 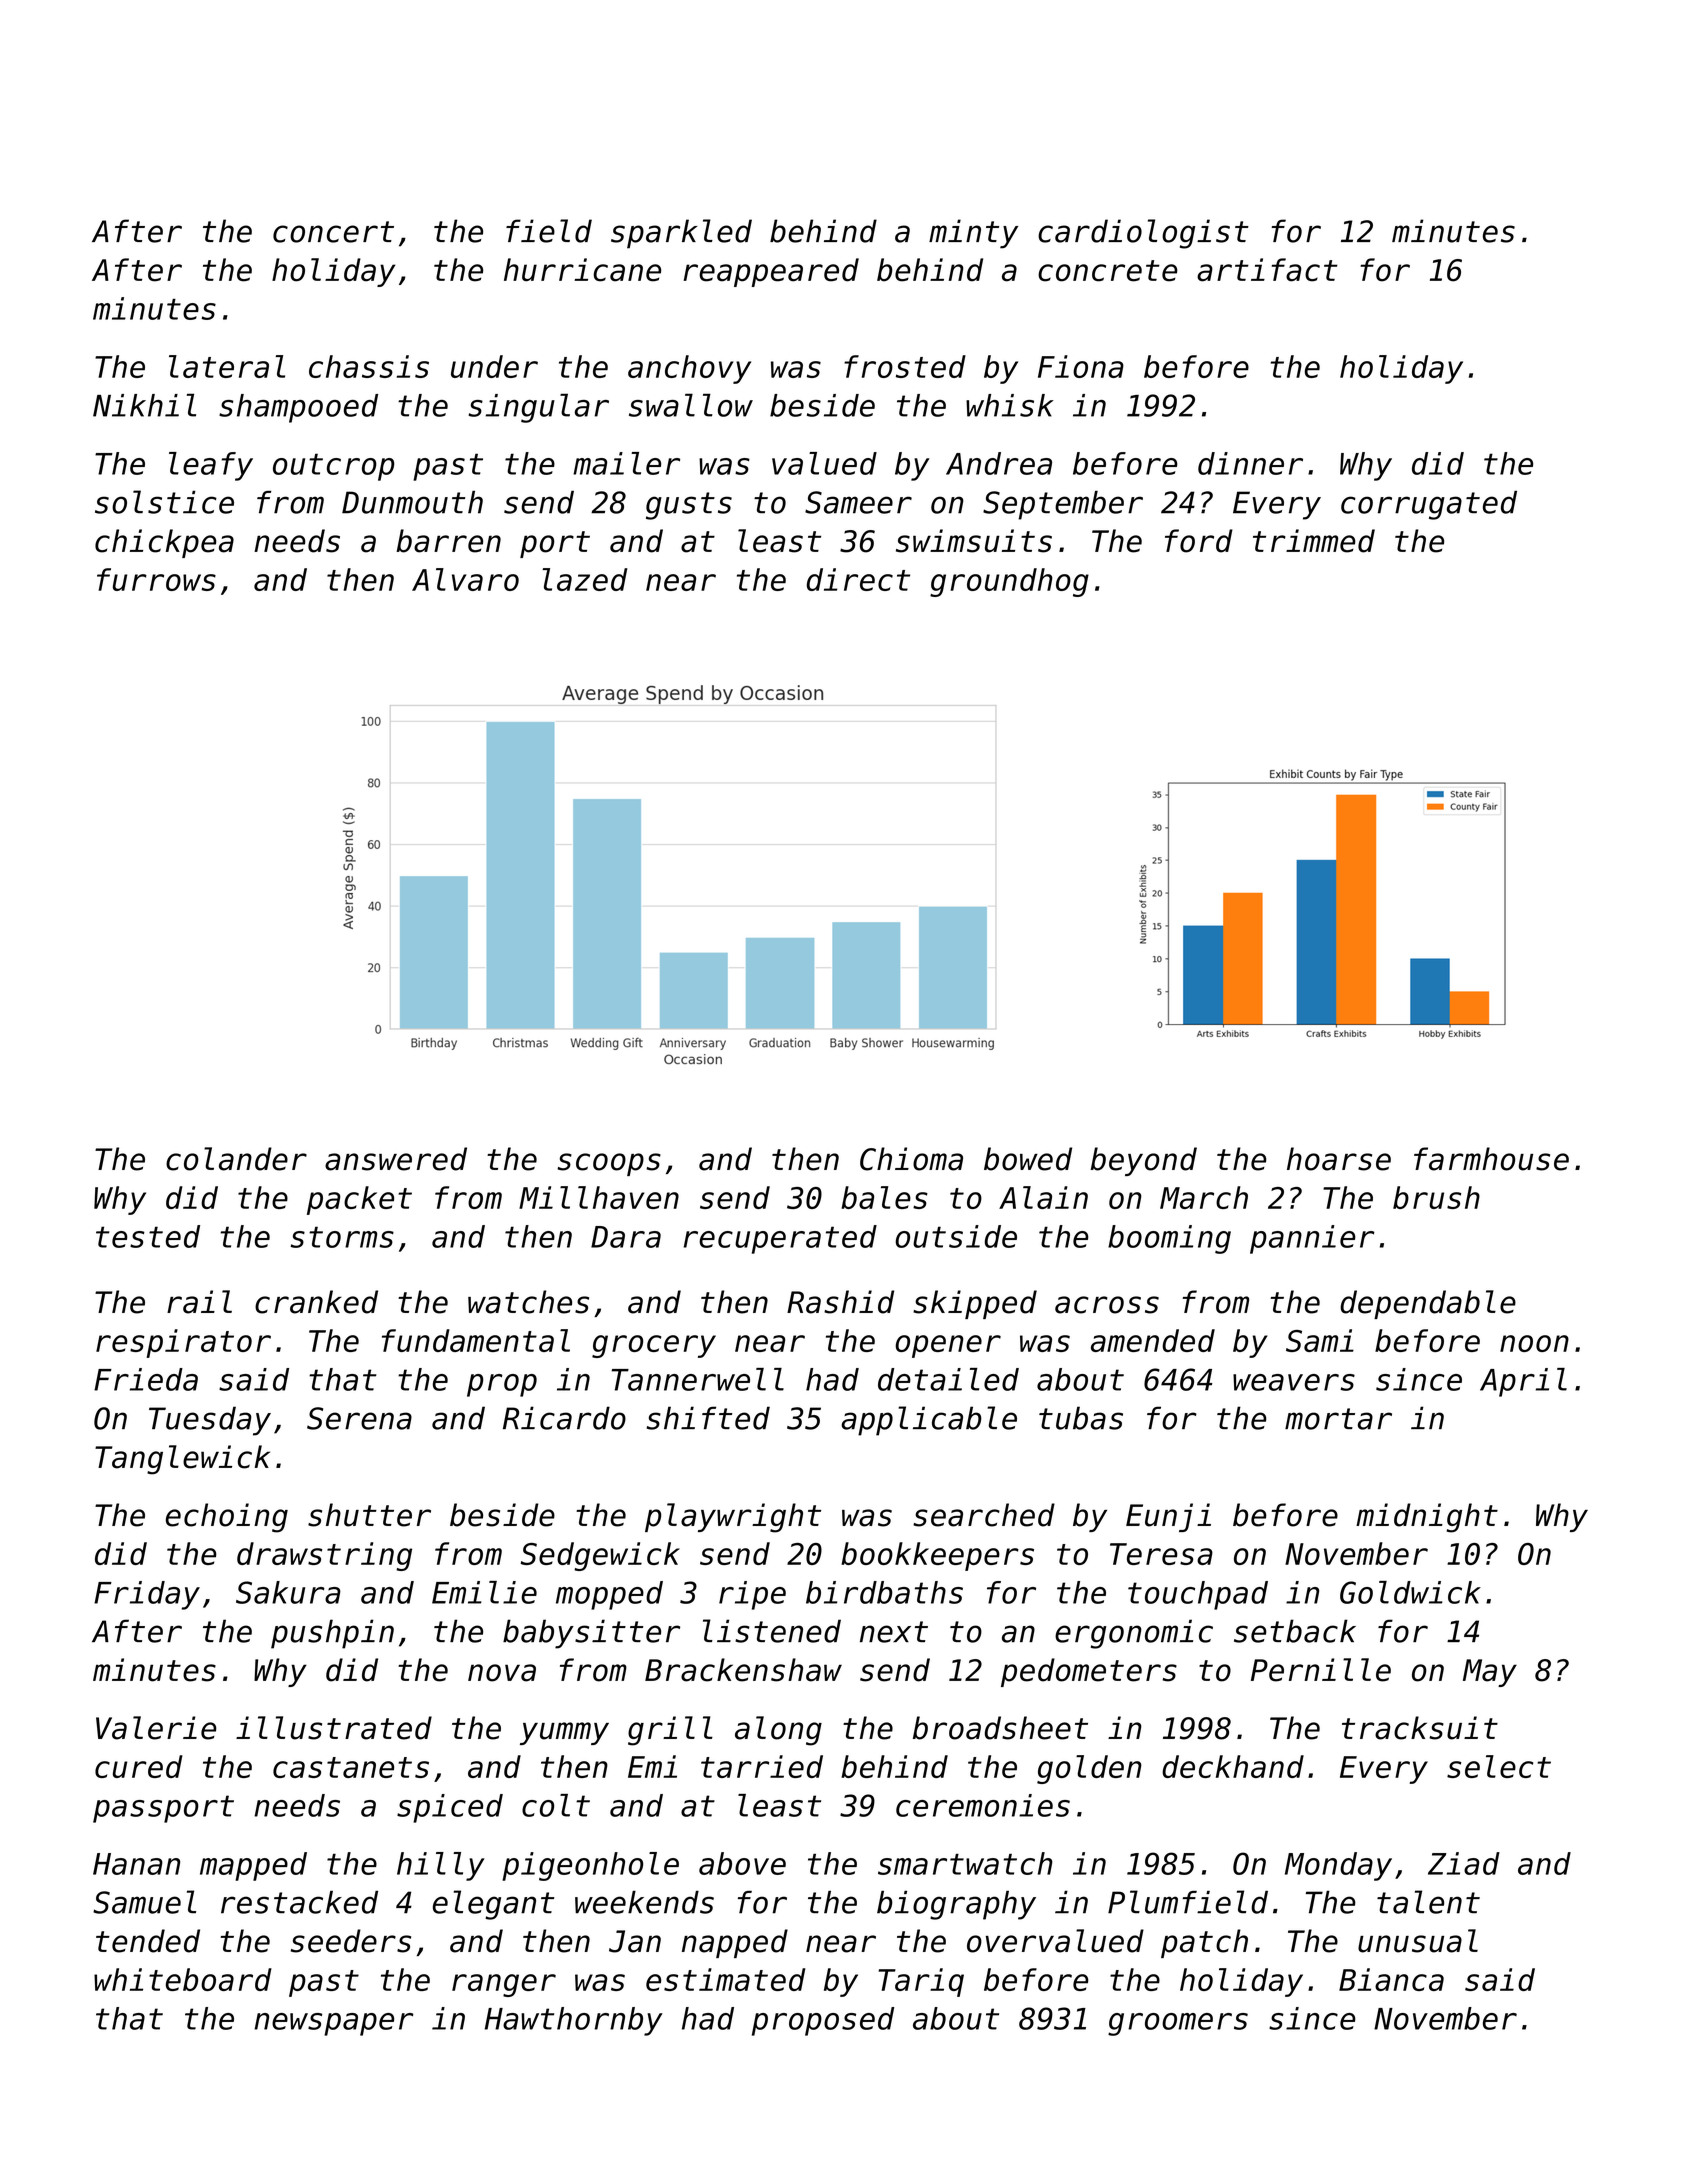 What do you see at coordinates (956, 1236) in the screenshot?
I see `outside` at bounding box center [956, 1236].
